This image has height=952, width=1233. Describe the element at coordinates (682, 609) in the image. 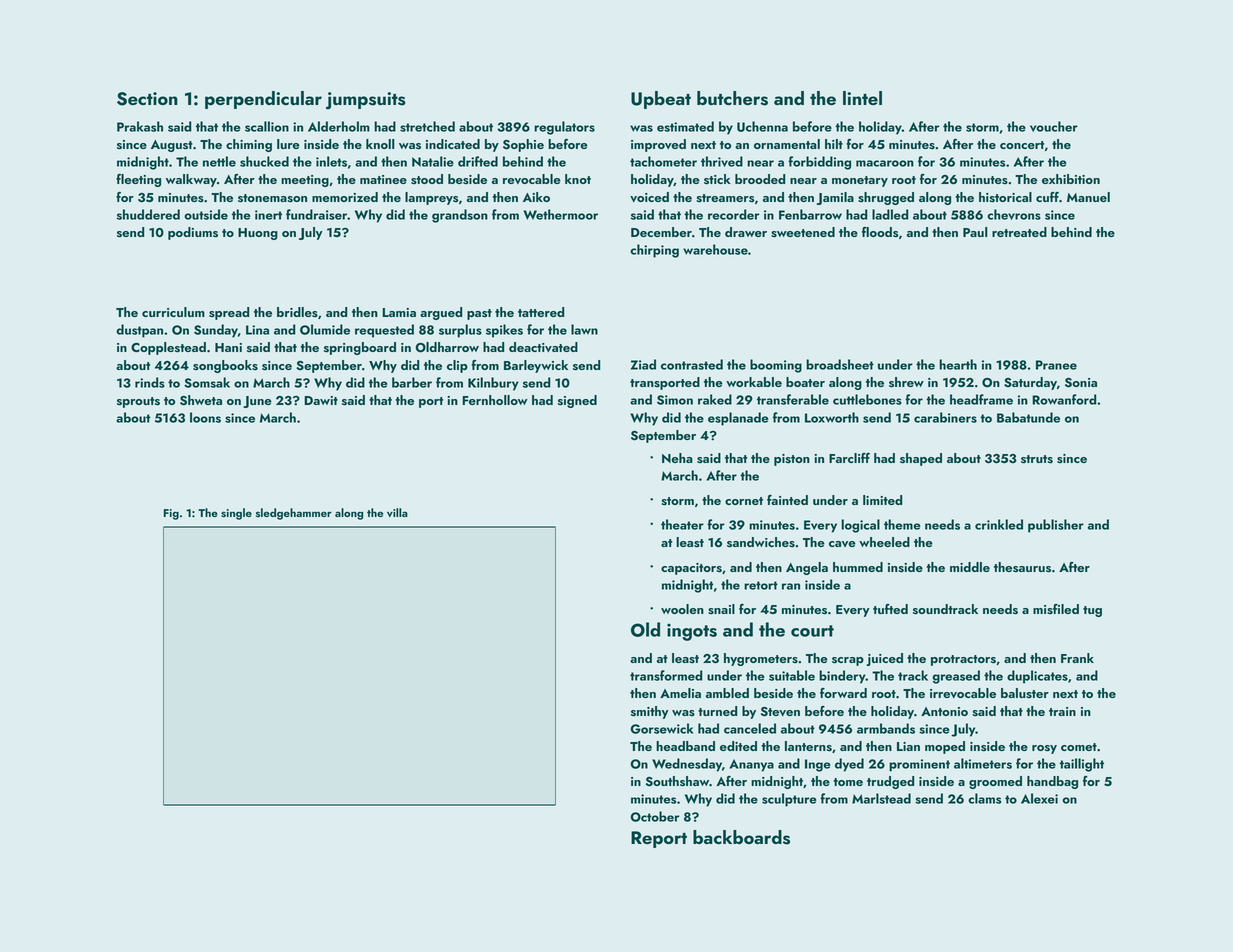

I see `woolen` at that location.
